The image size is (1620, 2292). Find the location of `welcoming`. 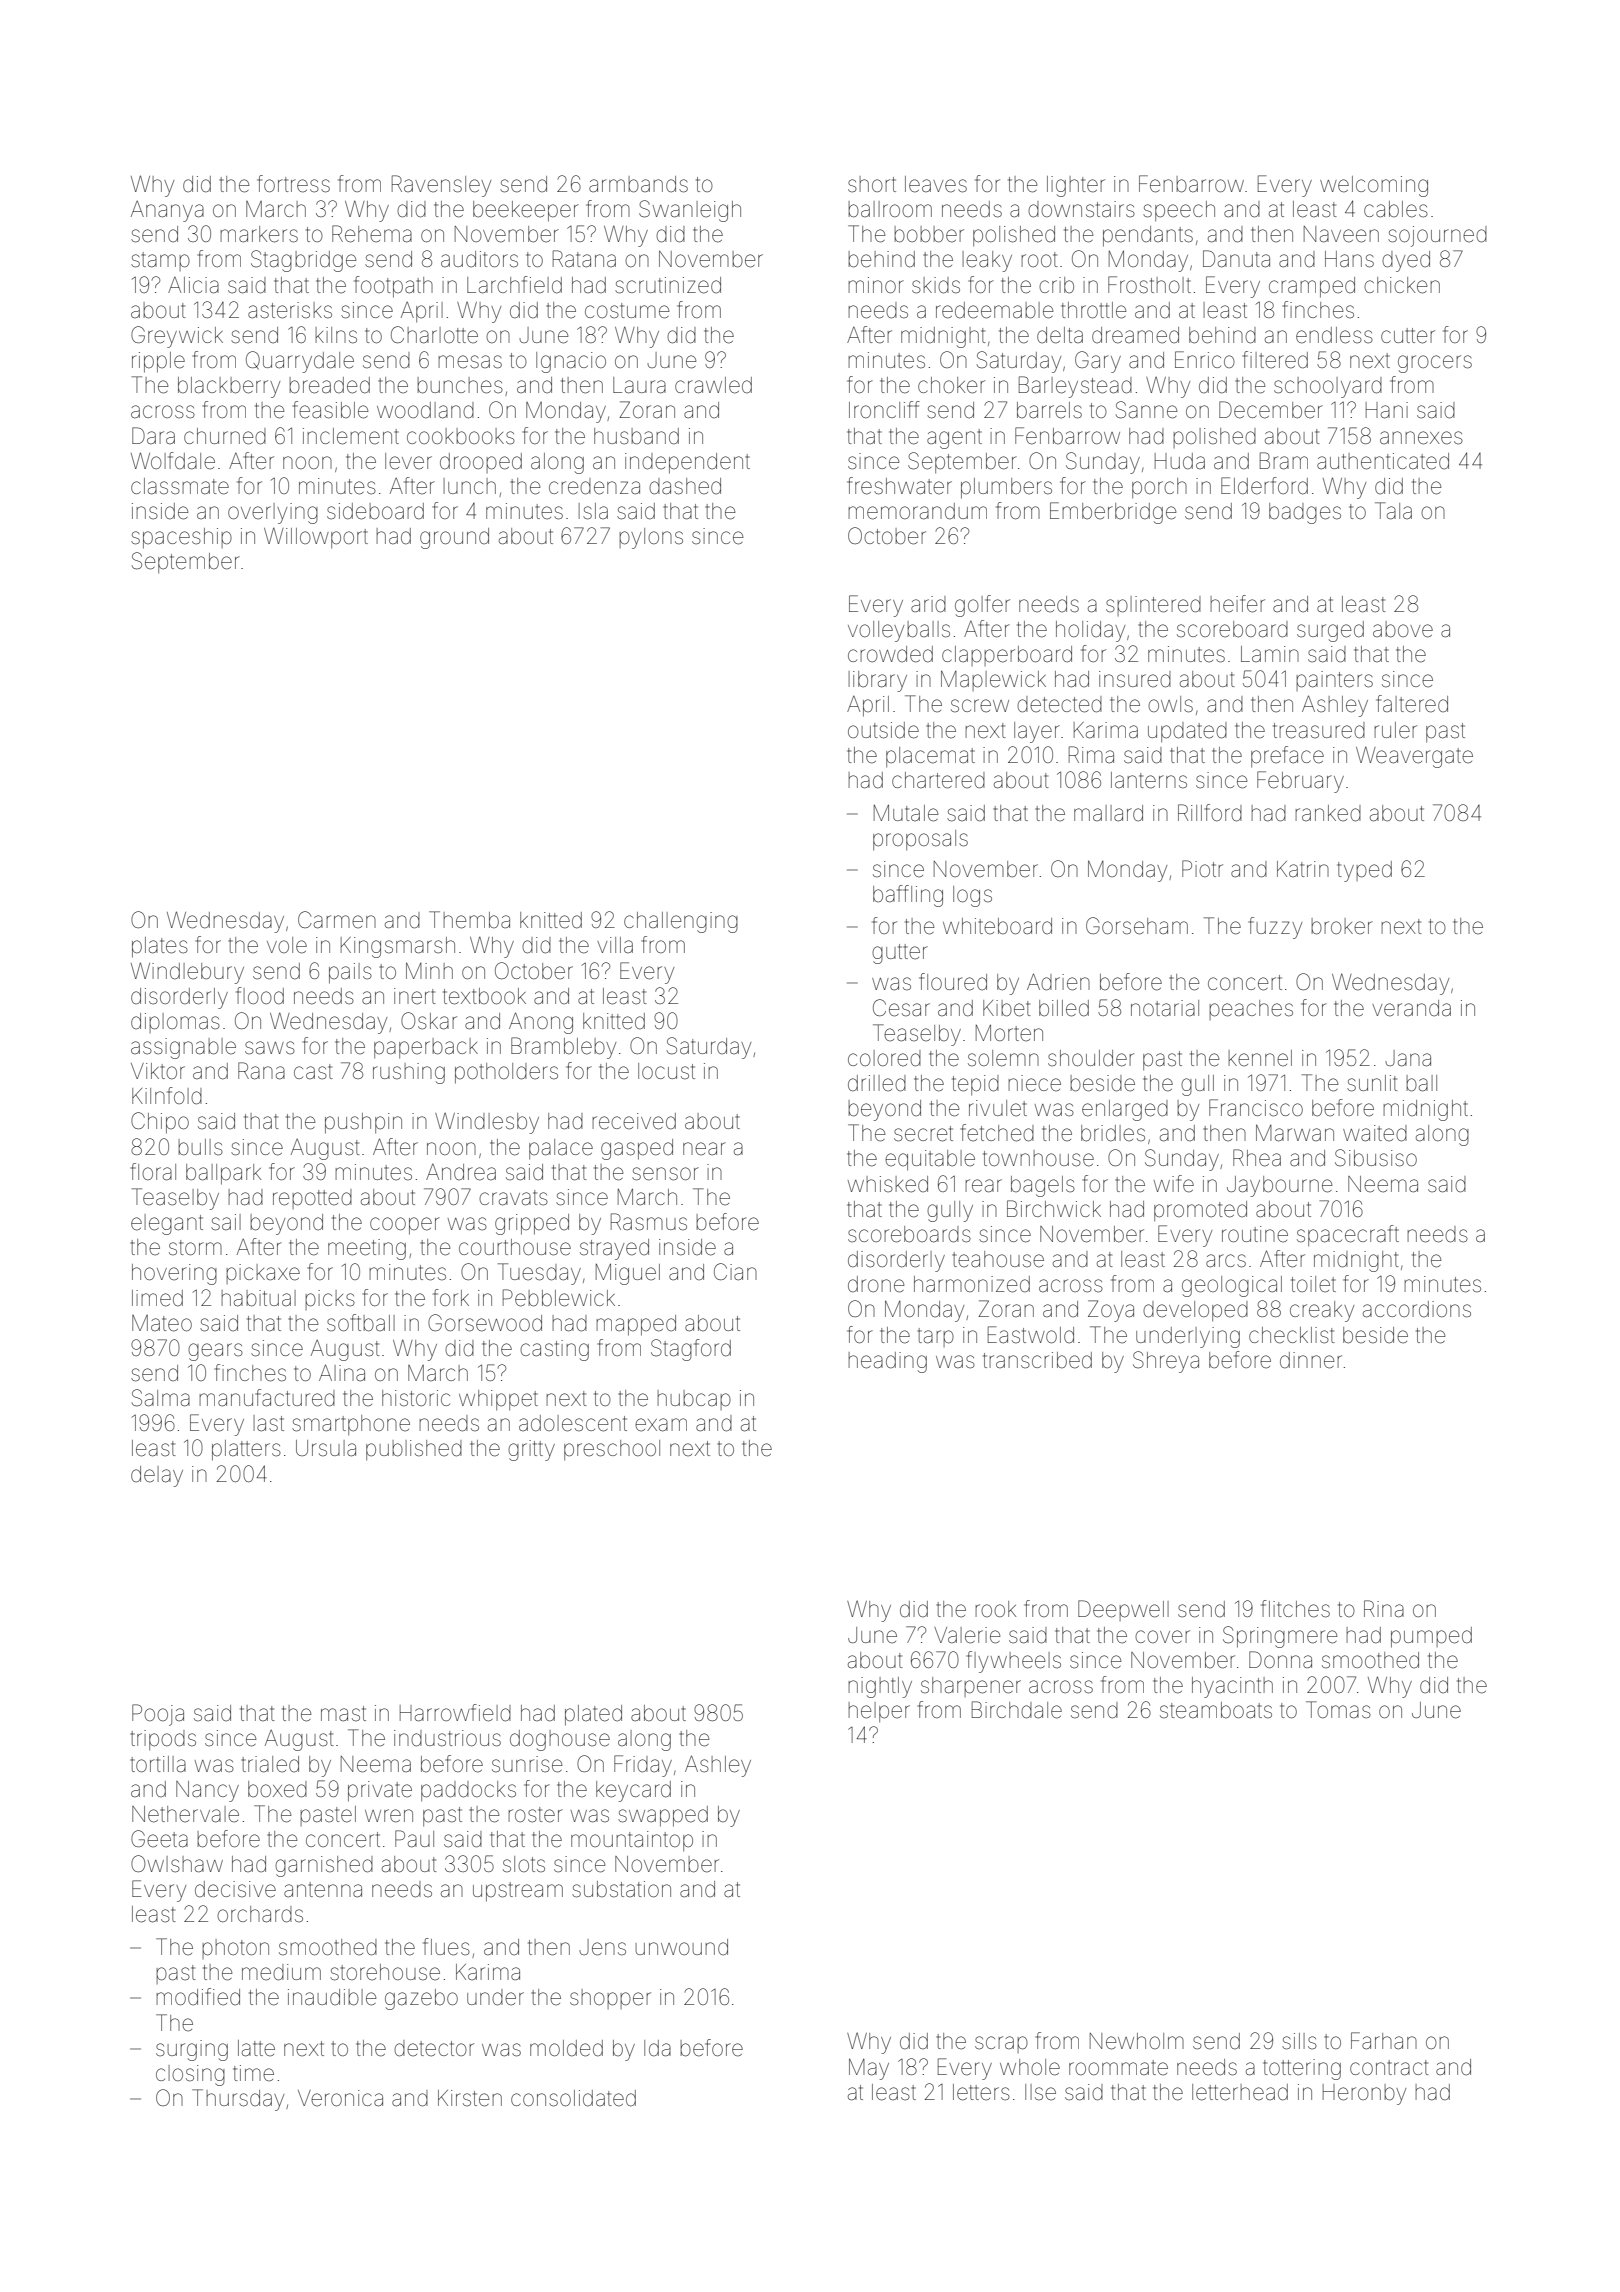

welcoming is located at coordinates (1374, 186).
